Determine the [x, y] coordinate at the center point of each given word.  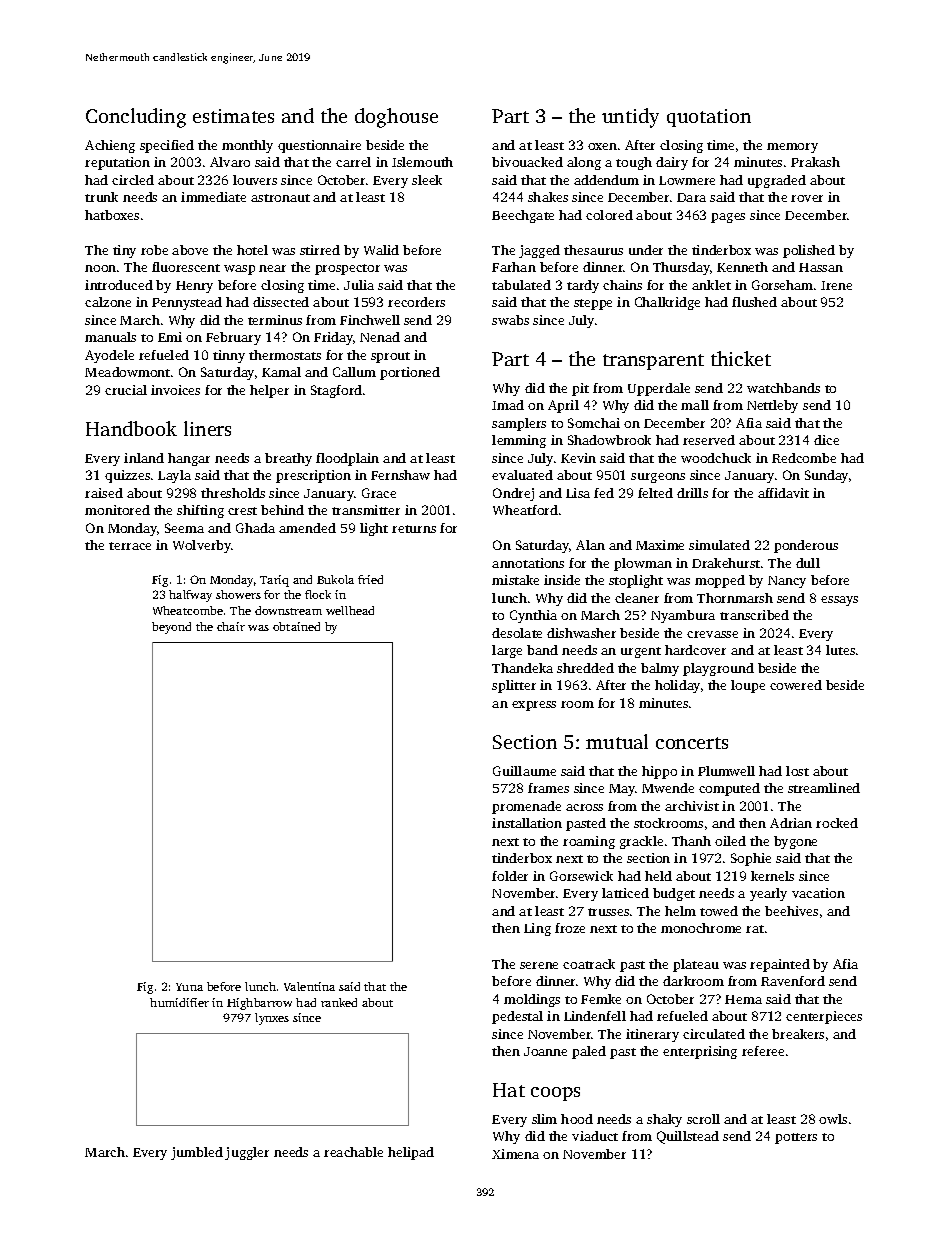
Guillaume [524, 771]
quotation [709, 118]
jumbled [197, 1153]
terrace [130, 546]
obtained [296, 626]
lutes [840, 650]
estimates [233, 116]
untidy [630, 118]
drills [692, 493]
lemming [519, 441]
